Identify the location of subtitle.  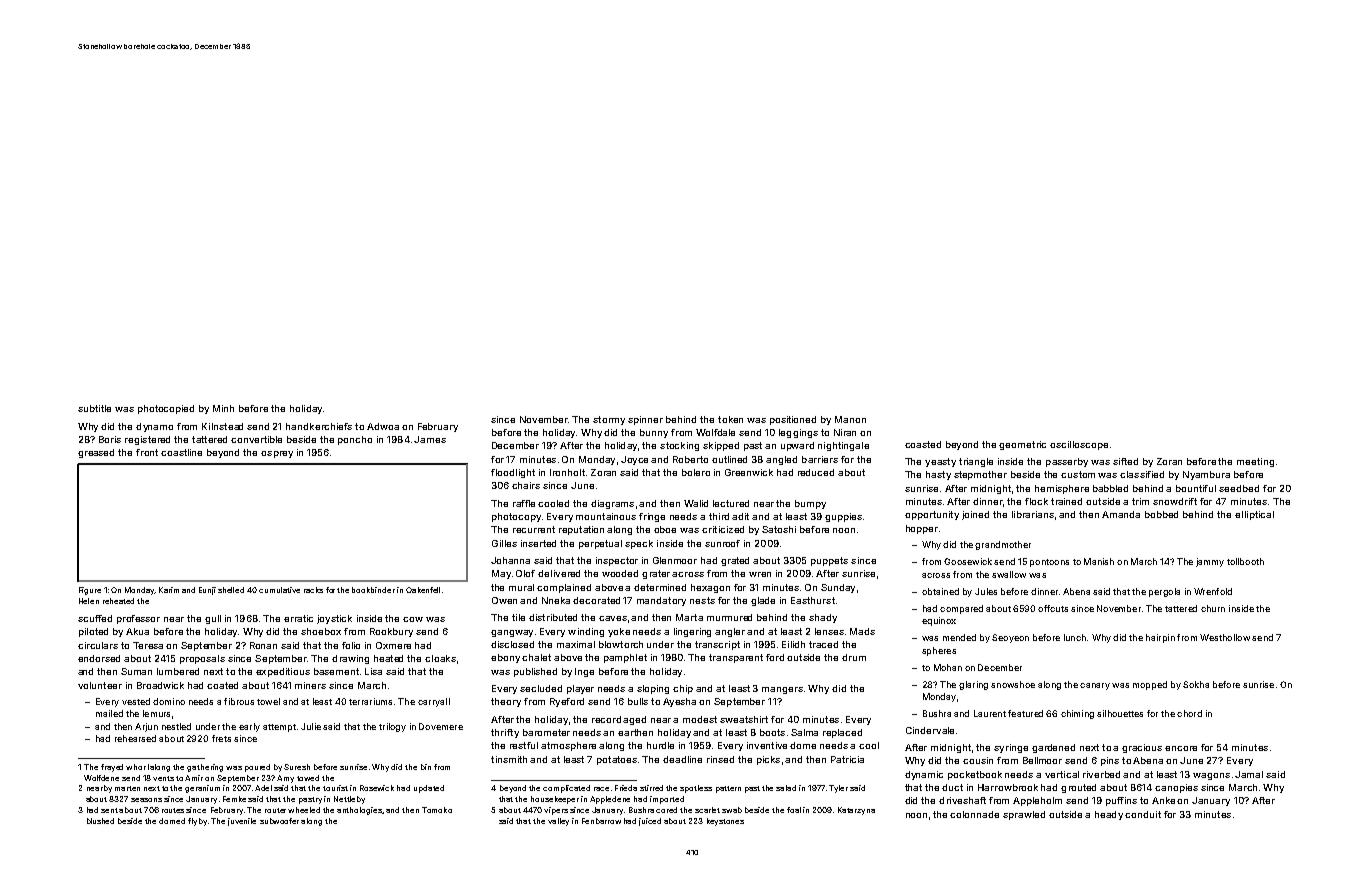
(94, 408).
